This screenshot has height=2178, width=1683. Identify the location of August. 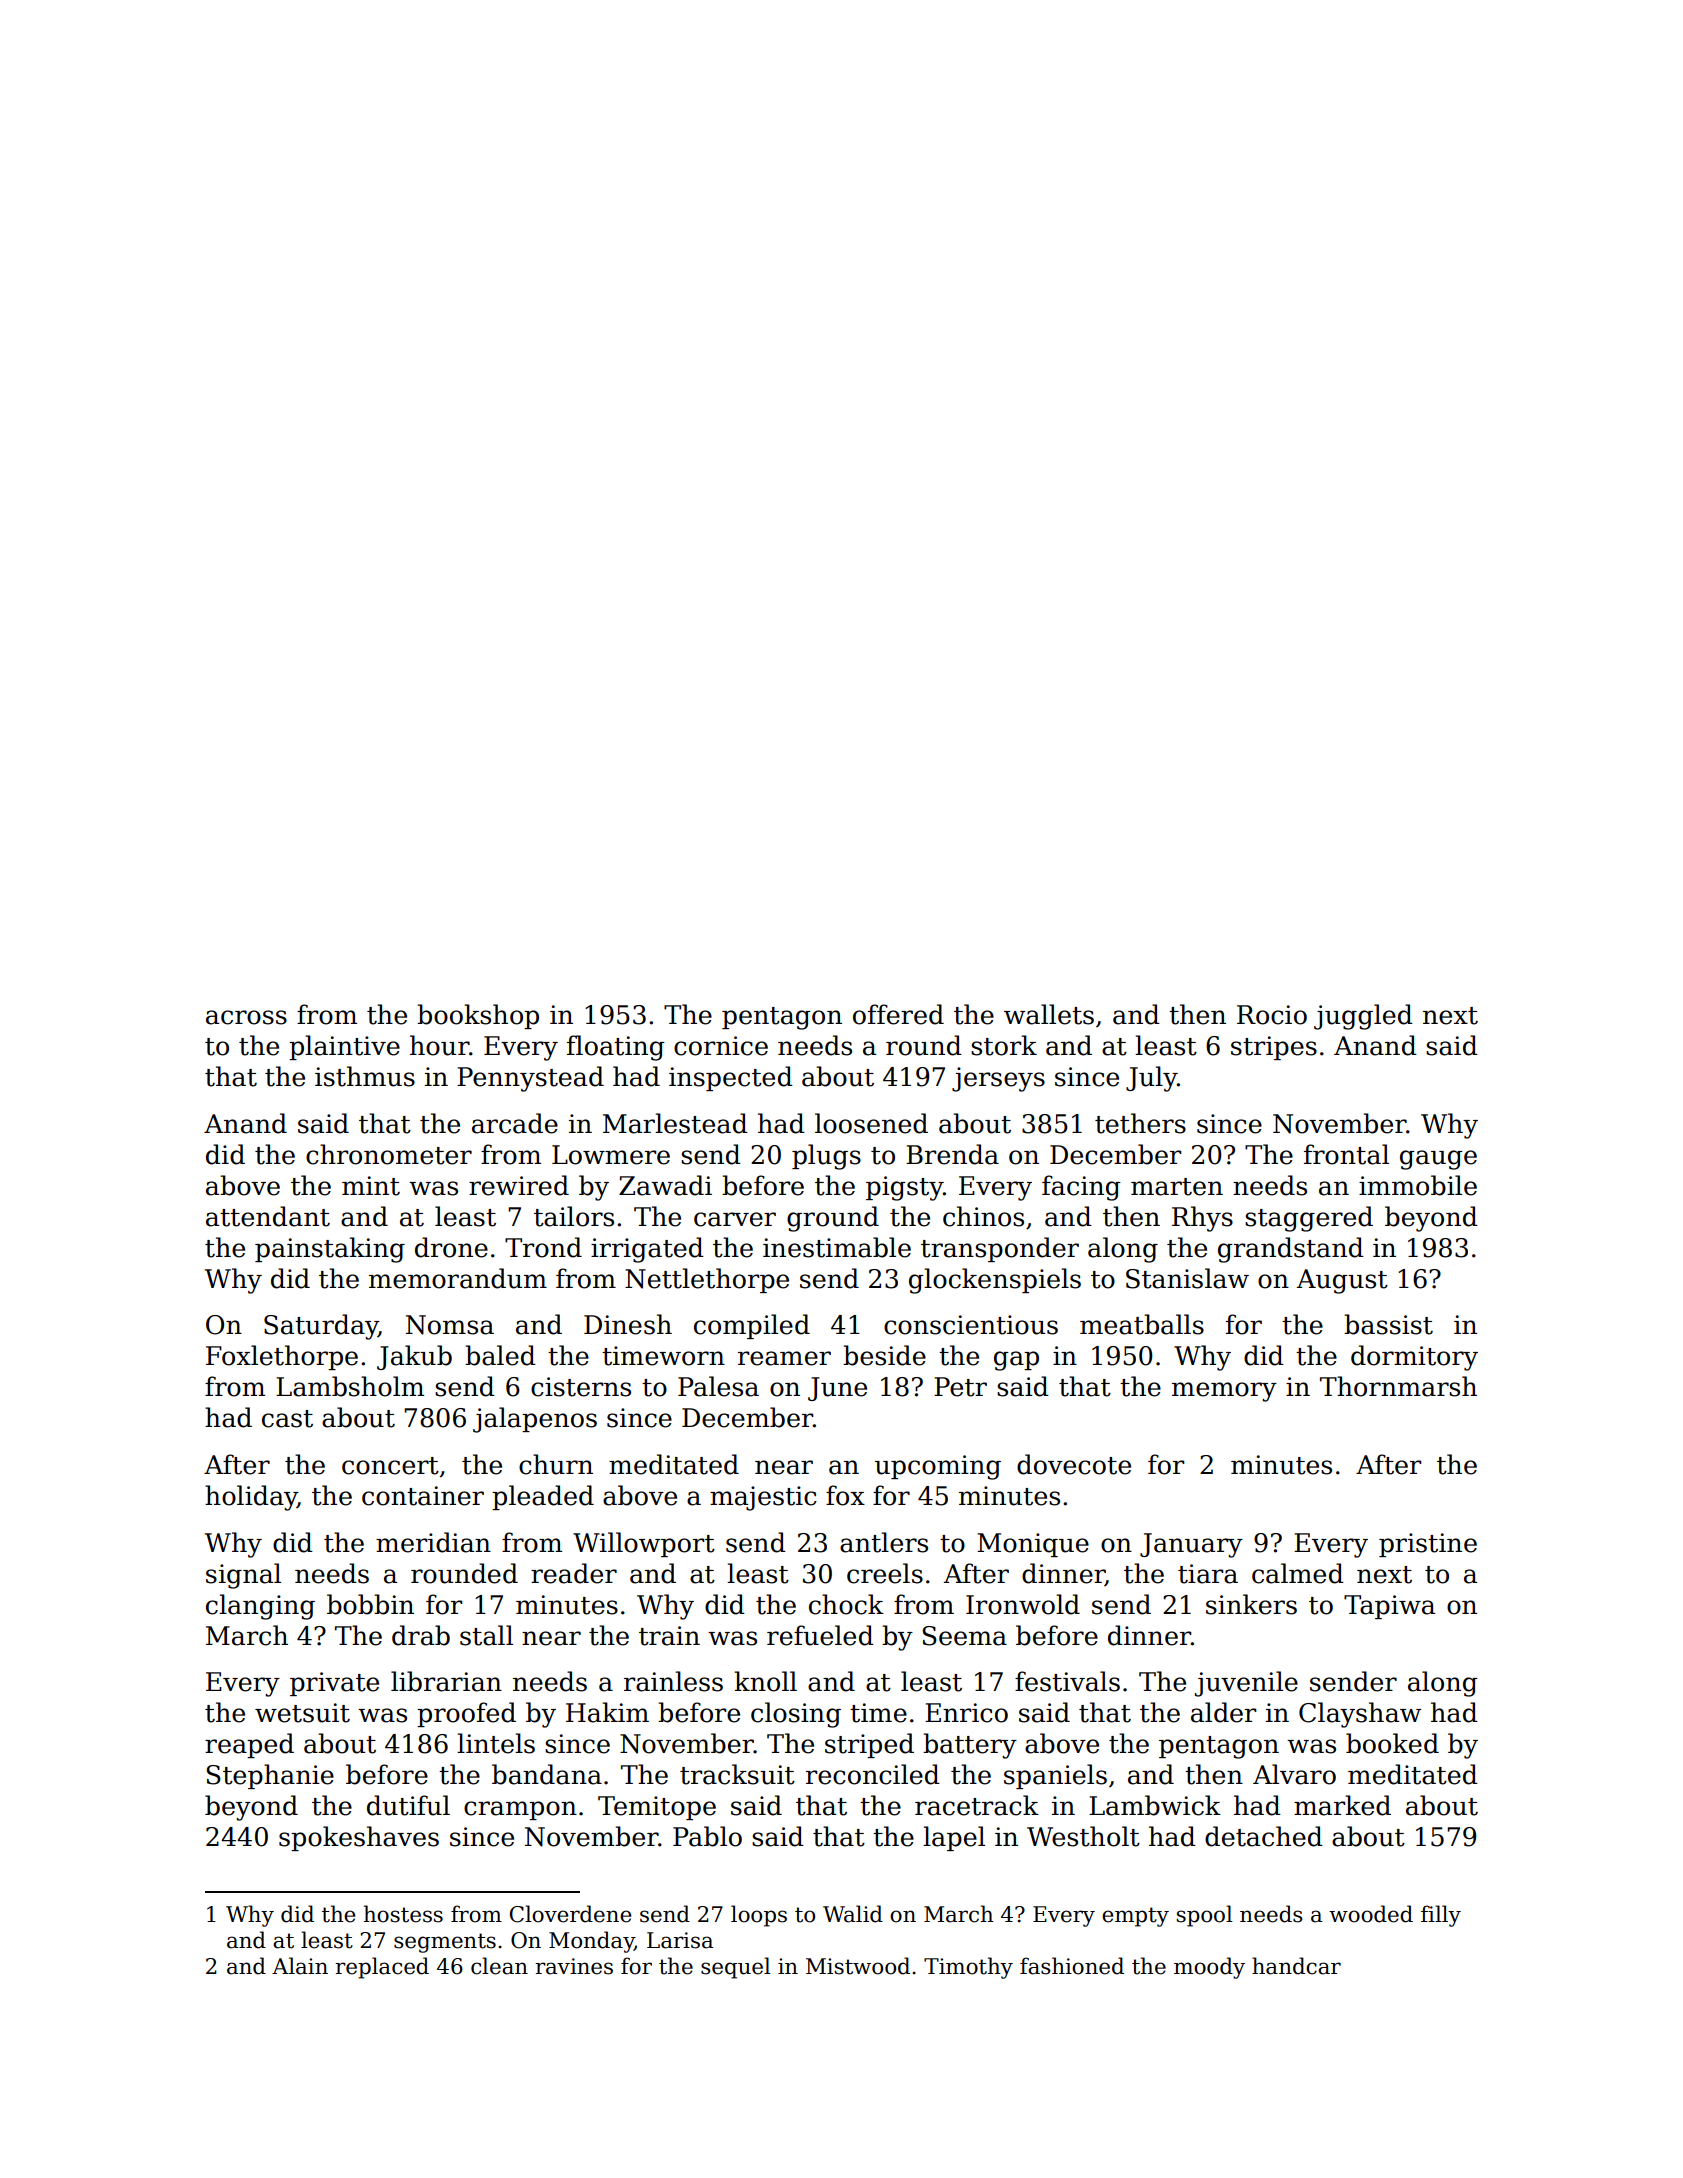
(1342, 1281).
